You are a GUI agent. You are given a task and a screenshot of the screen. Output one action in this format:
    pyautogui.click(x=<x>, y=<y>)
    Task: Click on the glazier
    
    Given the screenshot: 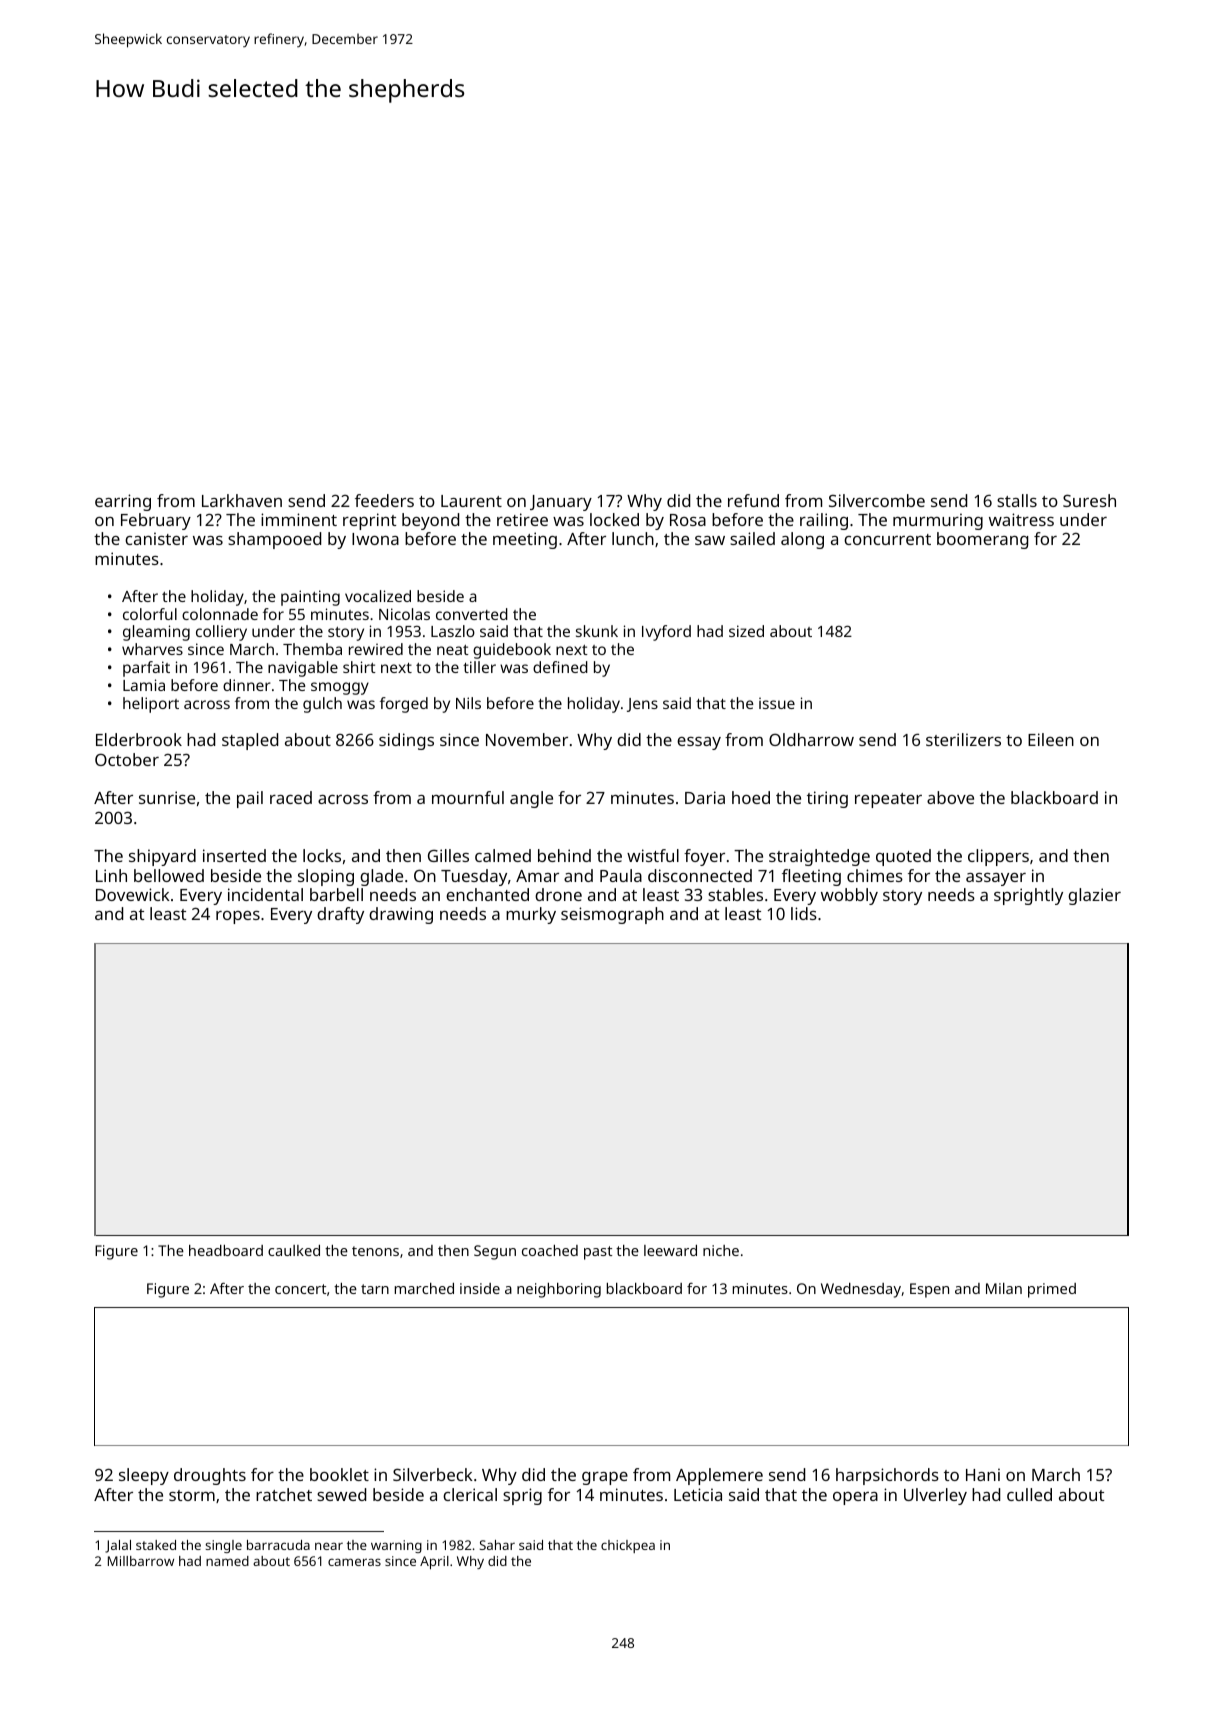 What is the action you would take?
    pyautogui.click(x=1094, y=896)
